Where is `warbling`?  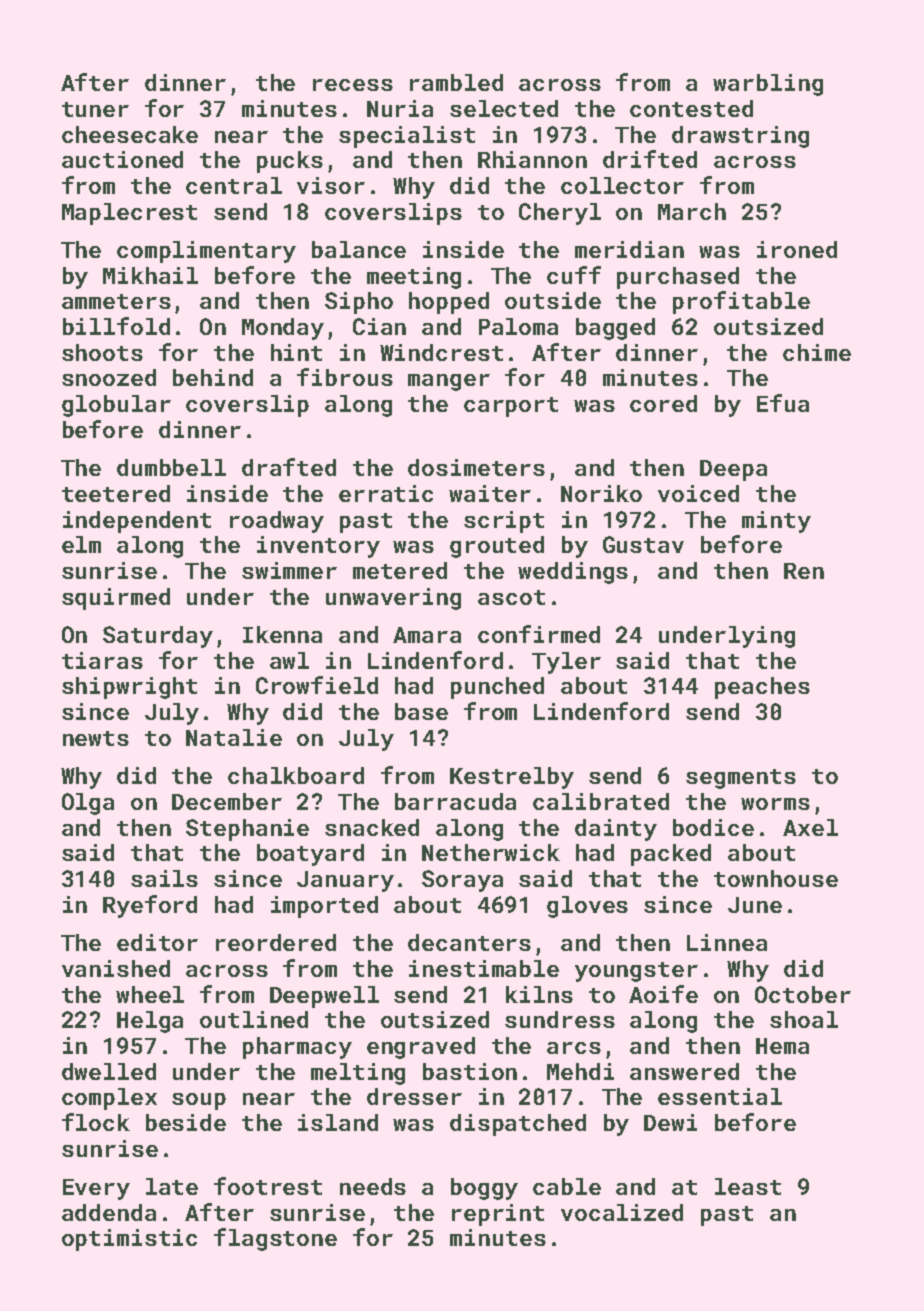 warbling is located at coordinates (768, 85).
